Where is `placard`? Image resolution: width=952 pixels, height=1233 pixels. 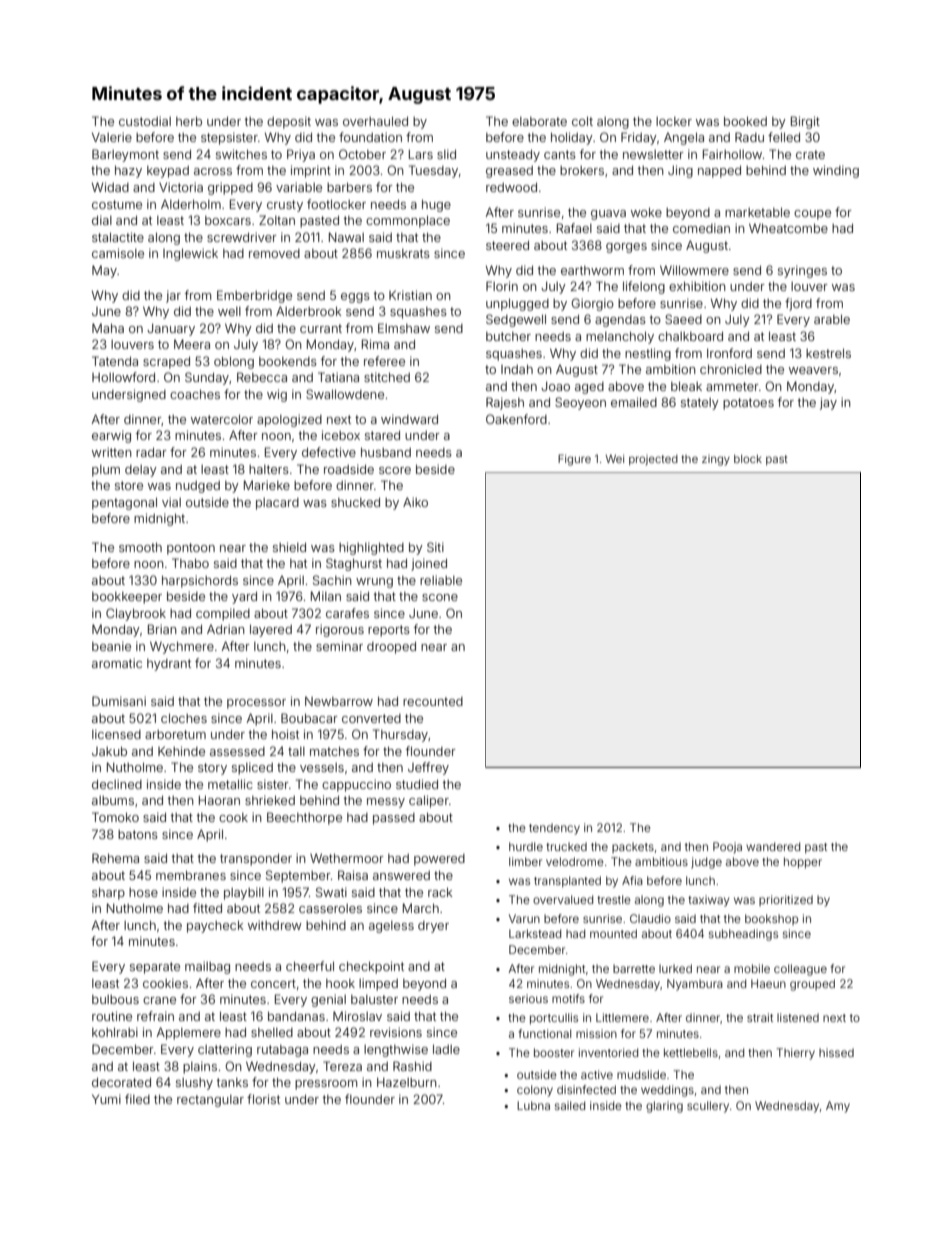
placard is located at coordinates (277, 504).
